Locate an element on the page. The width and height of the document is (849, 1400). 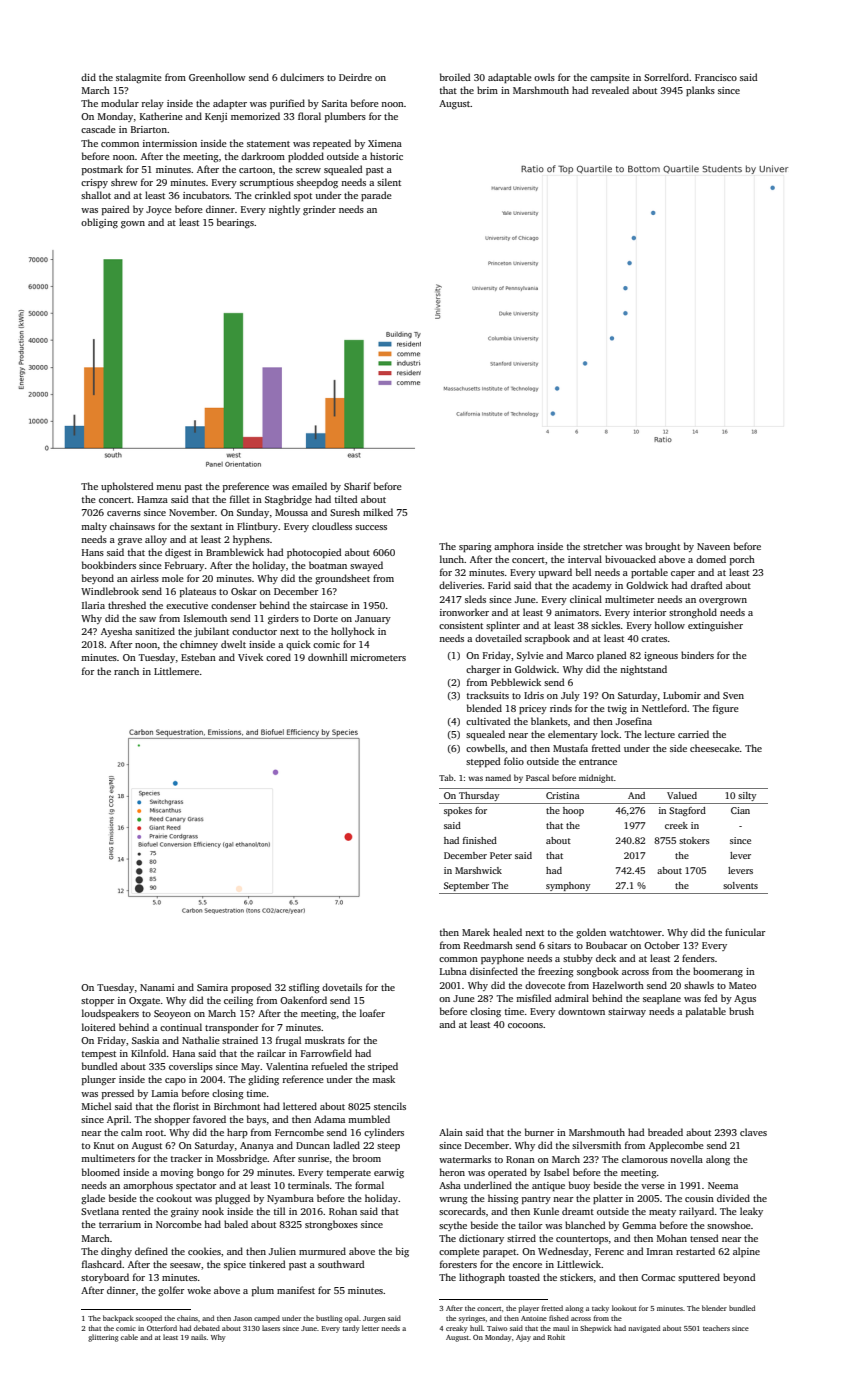
Shepwick is located at coordinates (596, 1329).
